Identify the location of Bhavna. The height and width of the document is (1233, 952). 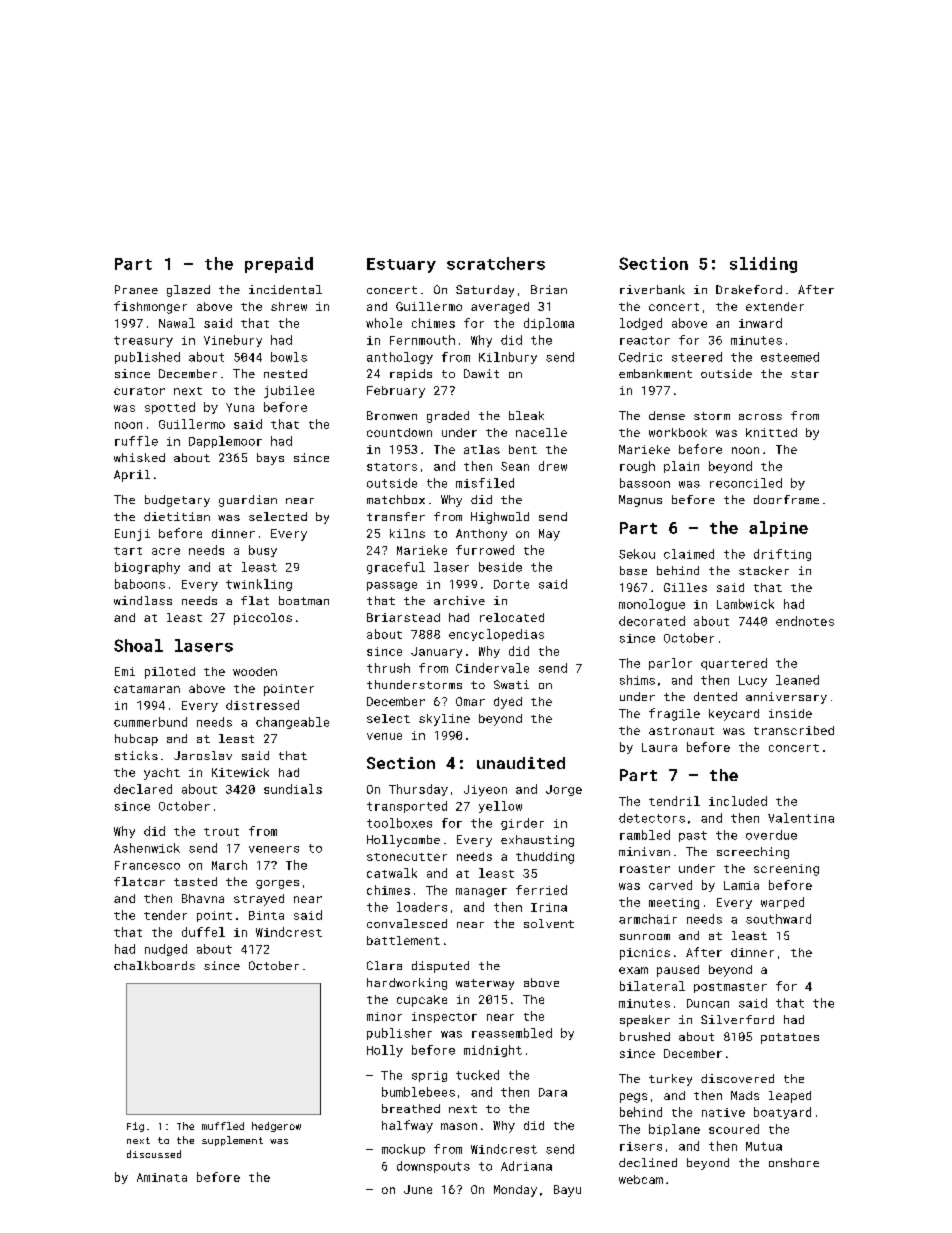
(203, 898).
